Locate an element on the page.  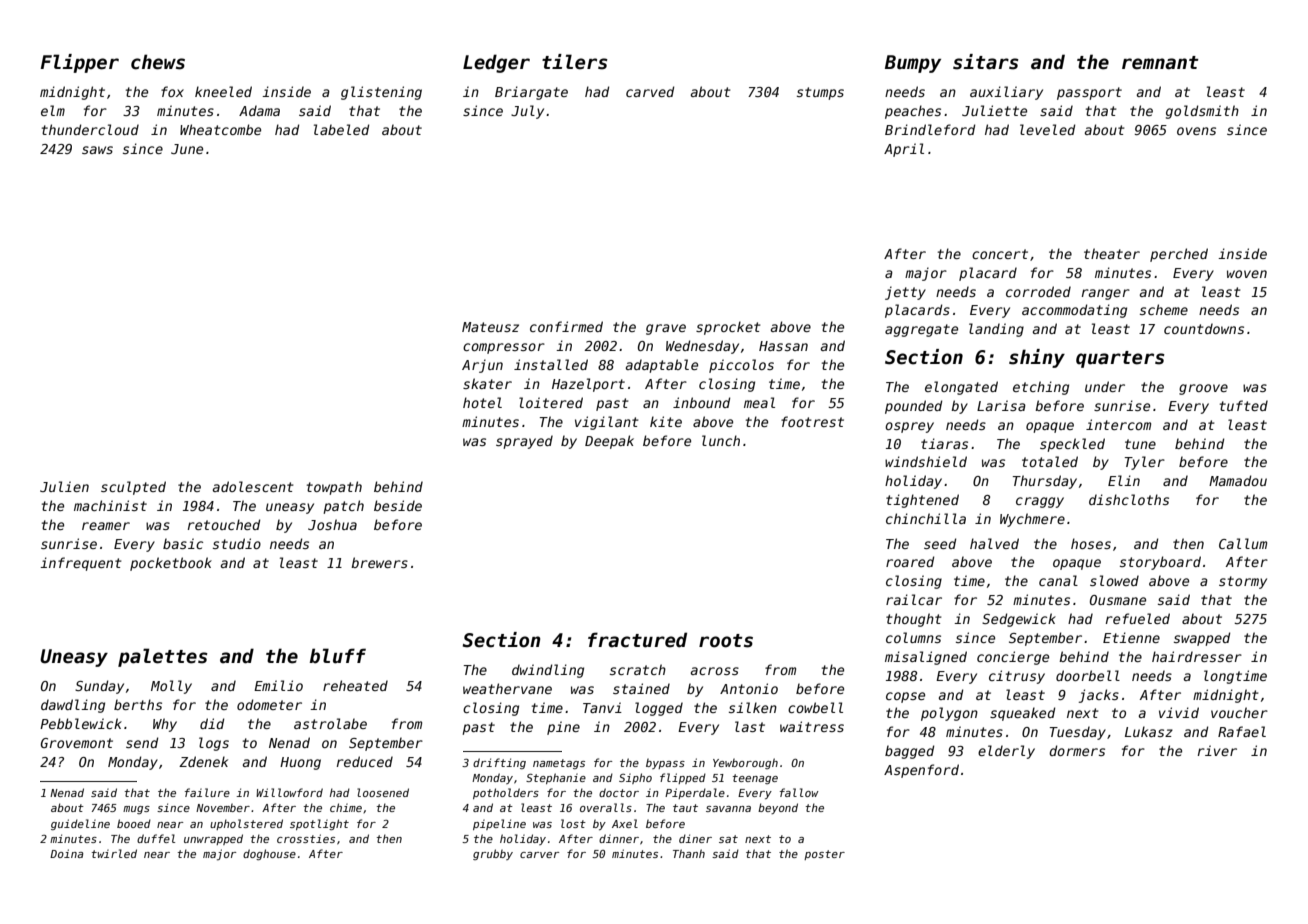
July is located at coordinates (527, 112).
